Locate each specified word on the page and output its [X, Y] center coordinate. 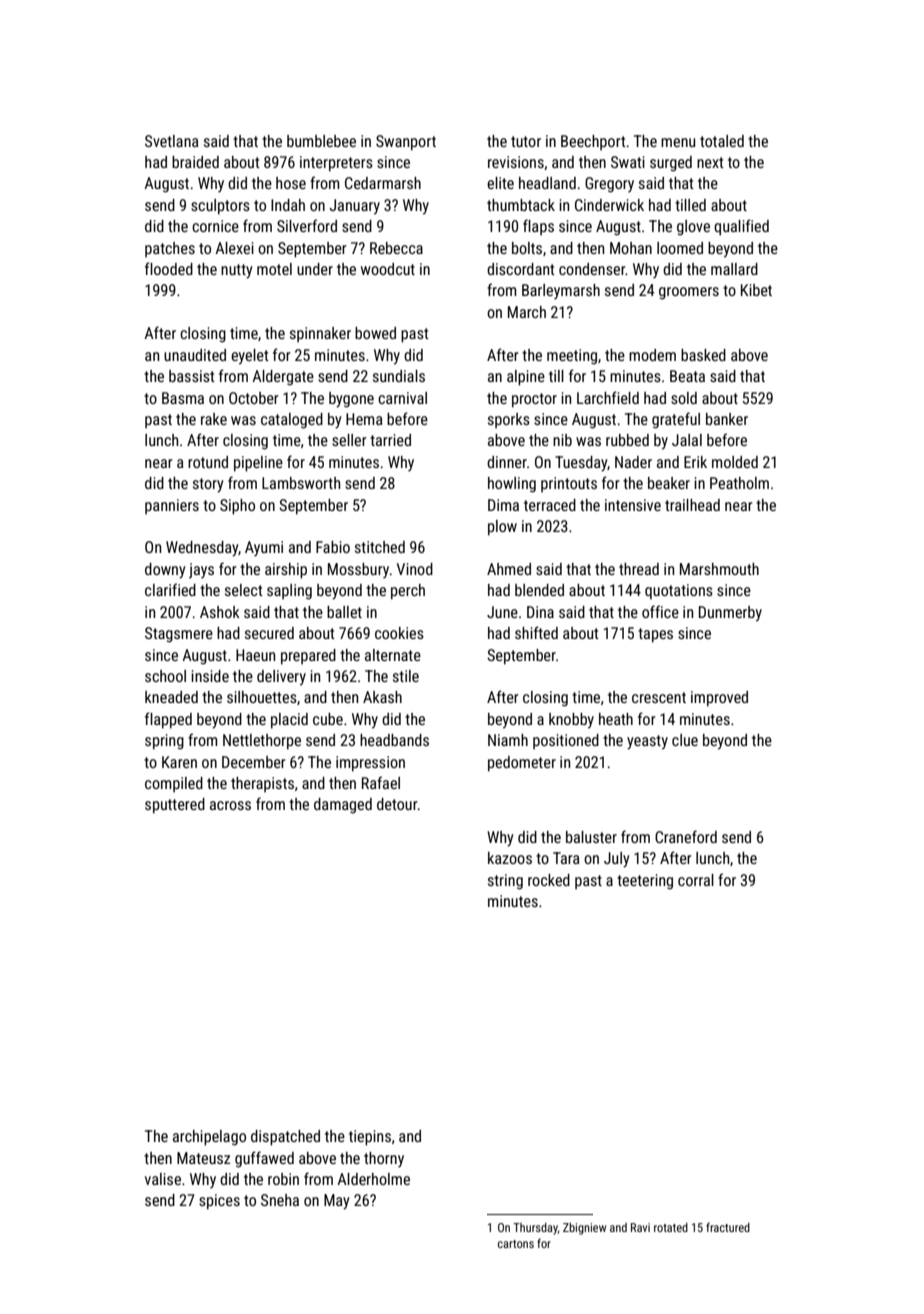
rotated [671, 1227]
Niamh [508, 740]
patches [170, 249]
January [354, 206]
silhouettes [262, 697]
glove [693, 228]
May [337, 1202]
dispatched [285, 1138]
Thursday [535, 1229]
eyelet [250, 356]
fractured [728, 1227]
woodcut [388, 269]
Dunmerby [730, 613]
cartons [516, 1244]
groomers [689, 293]
